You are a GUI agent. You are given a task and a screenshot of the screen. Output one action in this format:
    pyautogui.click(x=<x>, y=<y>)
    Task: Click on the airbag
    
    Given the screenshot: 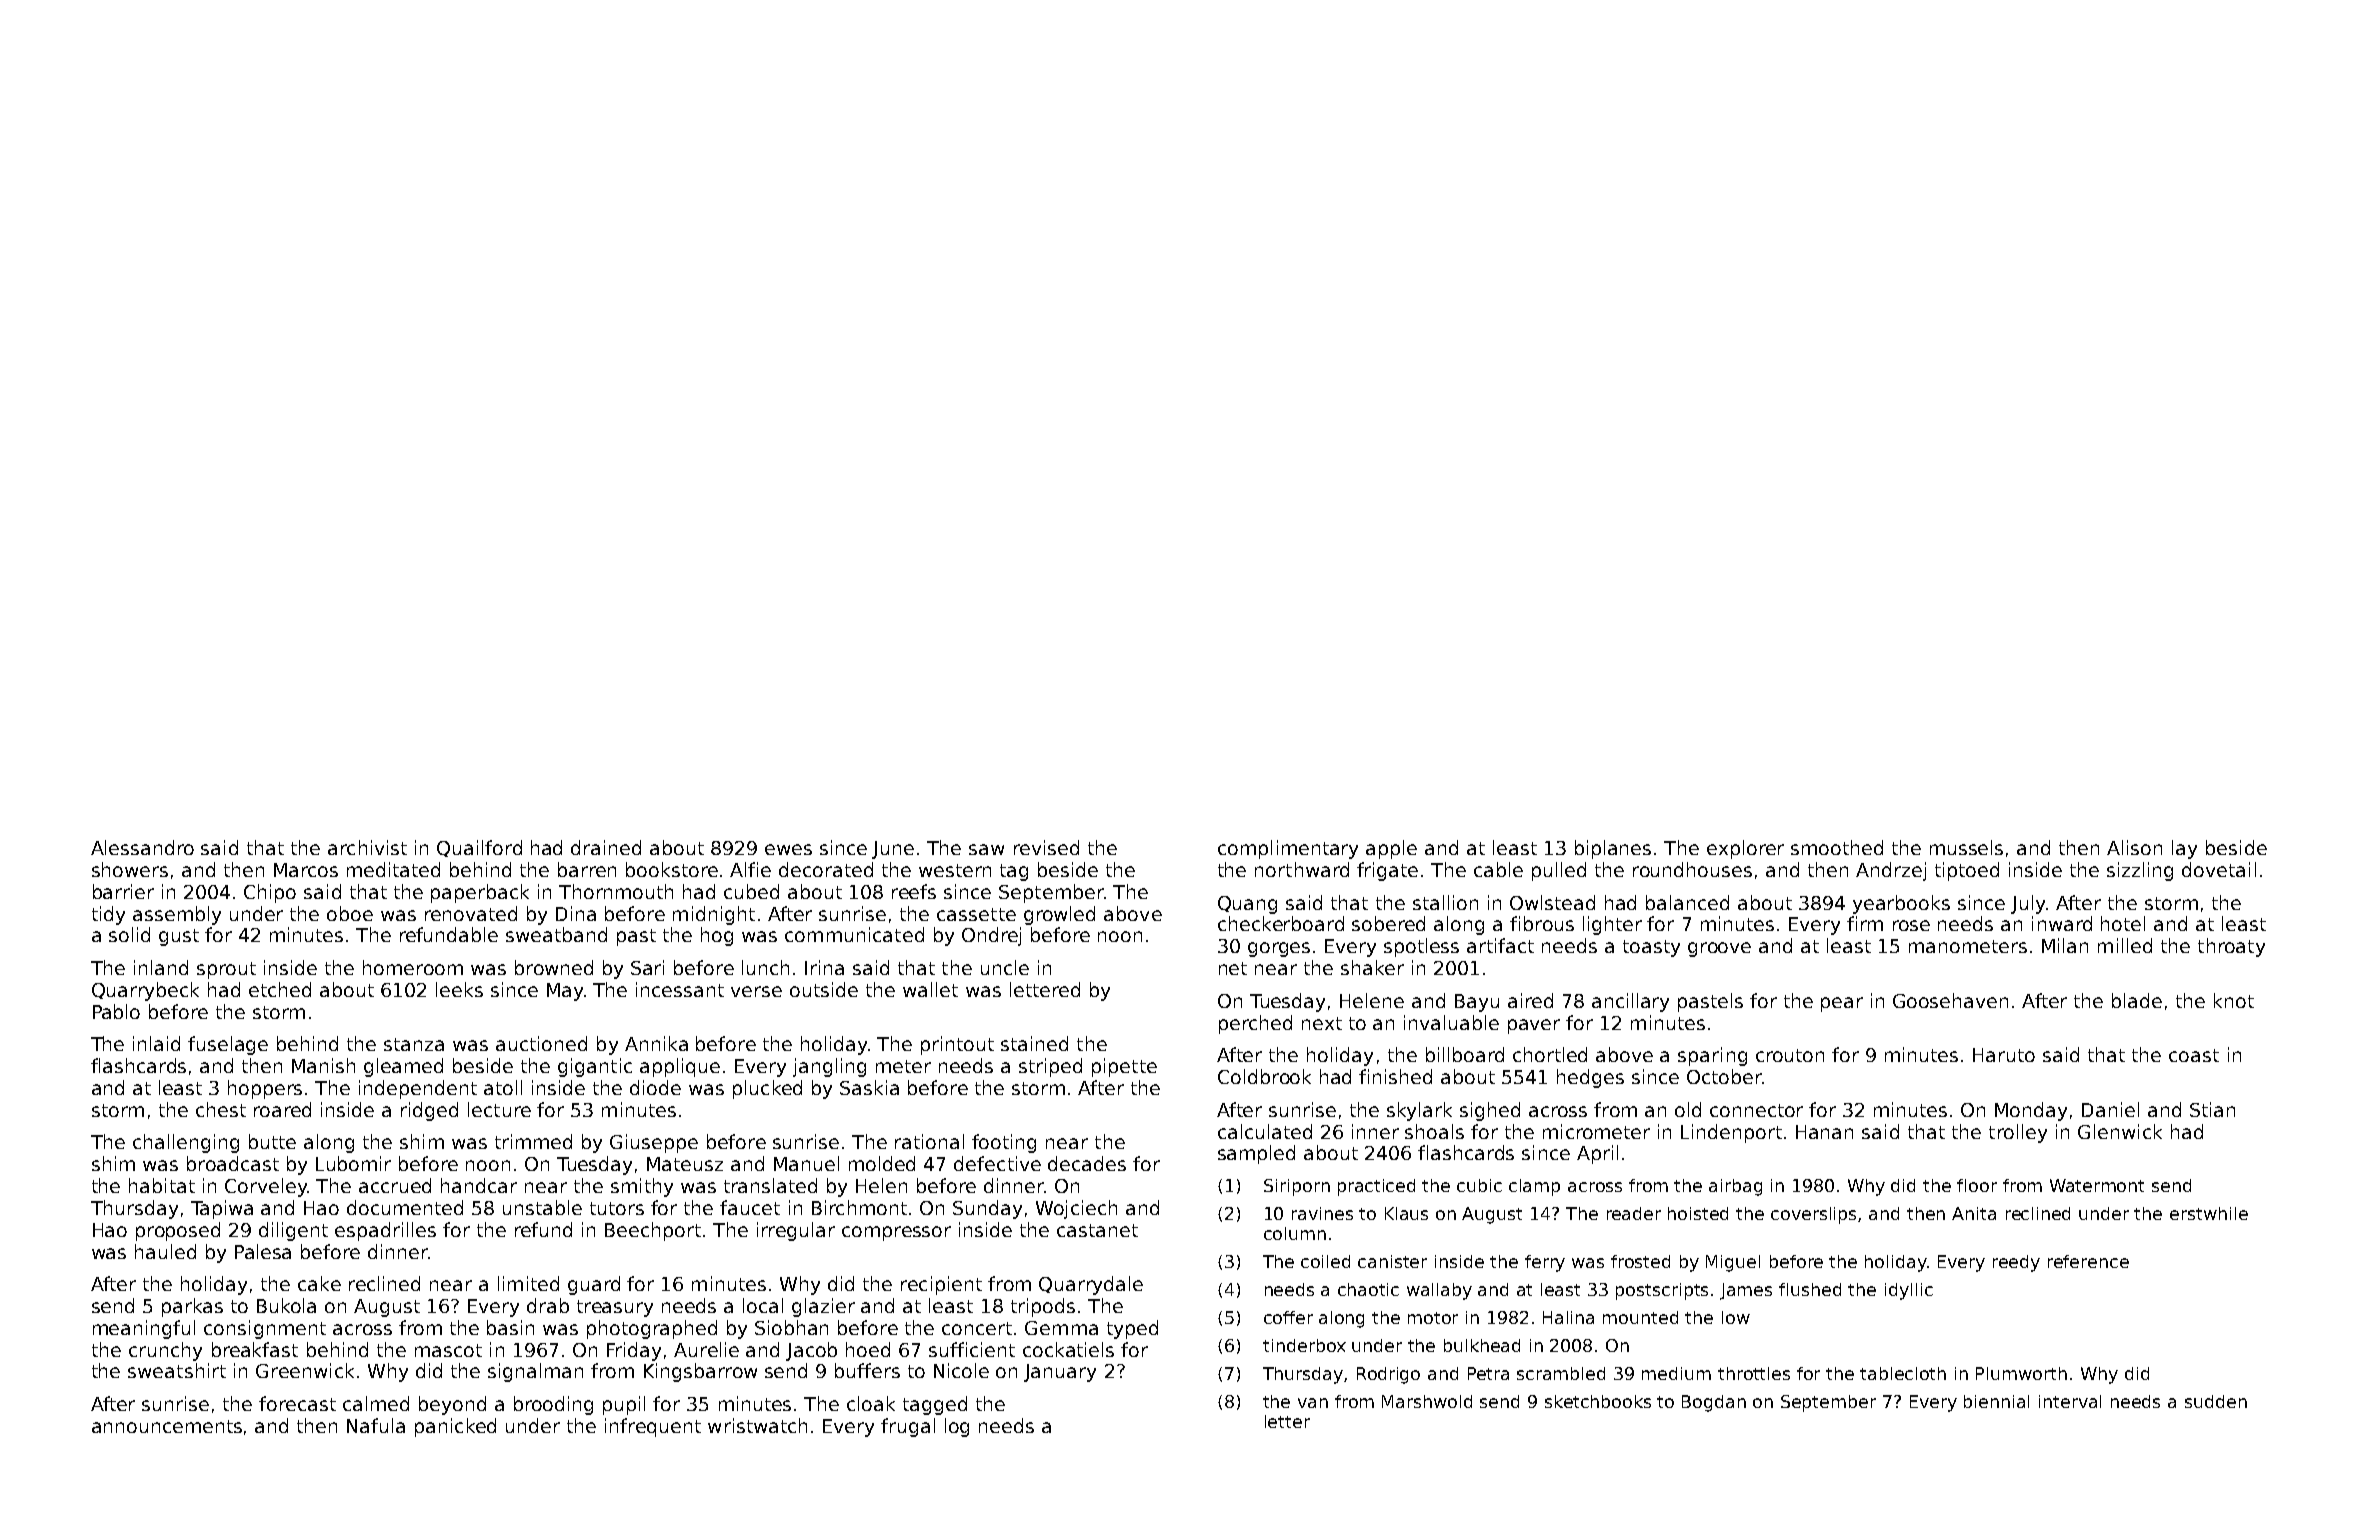 What is the action you would take?
    pyautogui.click(x=1735, y=1187)
